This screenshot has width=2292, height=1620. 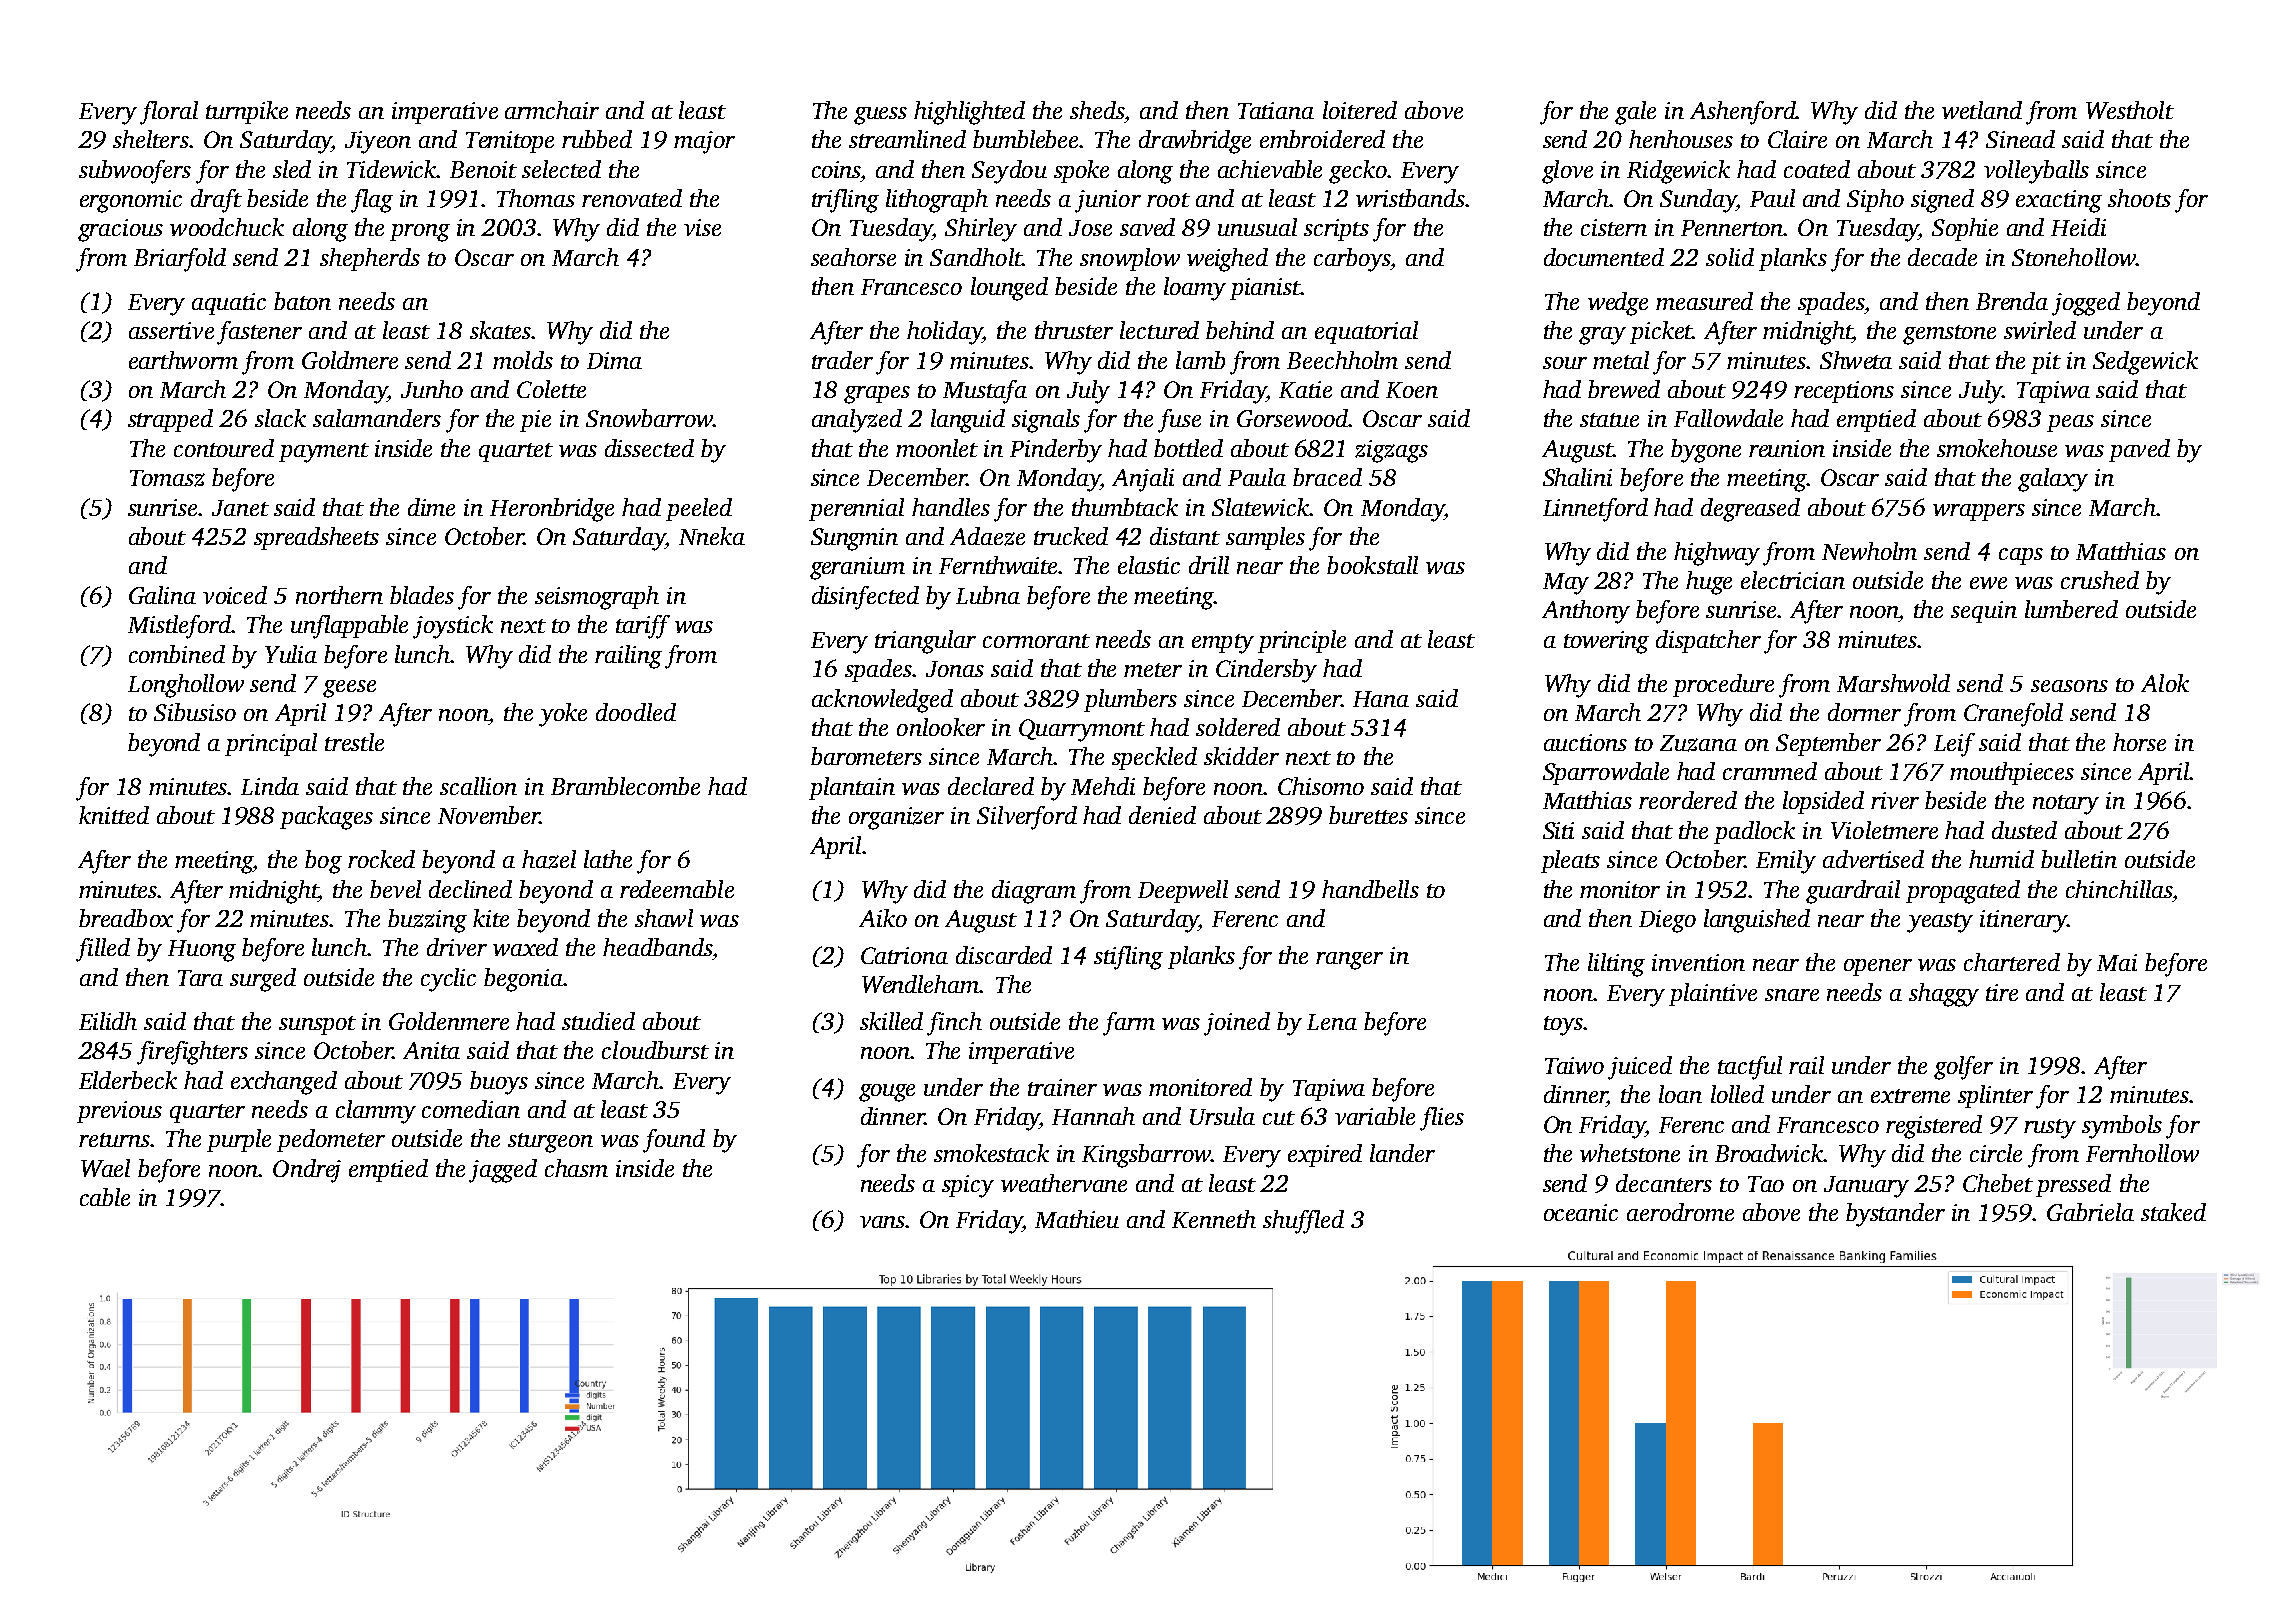 I want to click on acknowledged, so click(x=882, y=701).
